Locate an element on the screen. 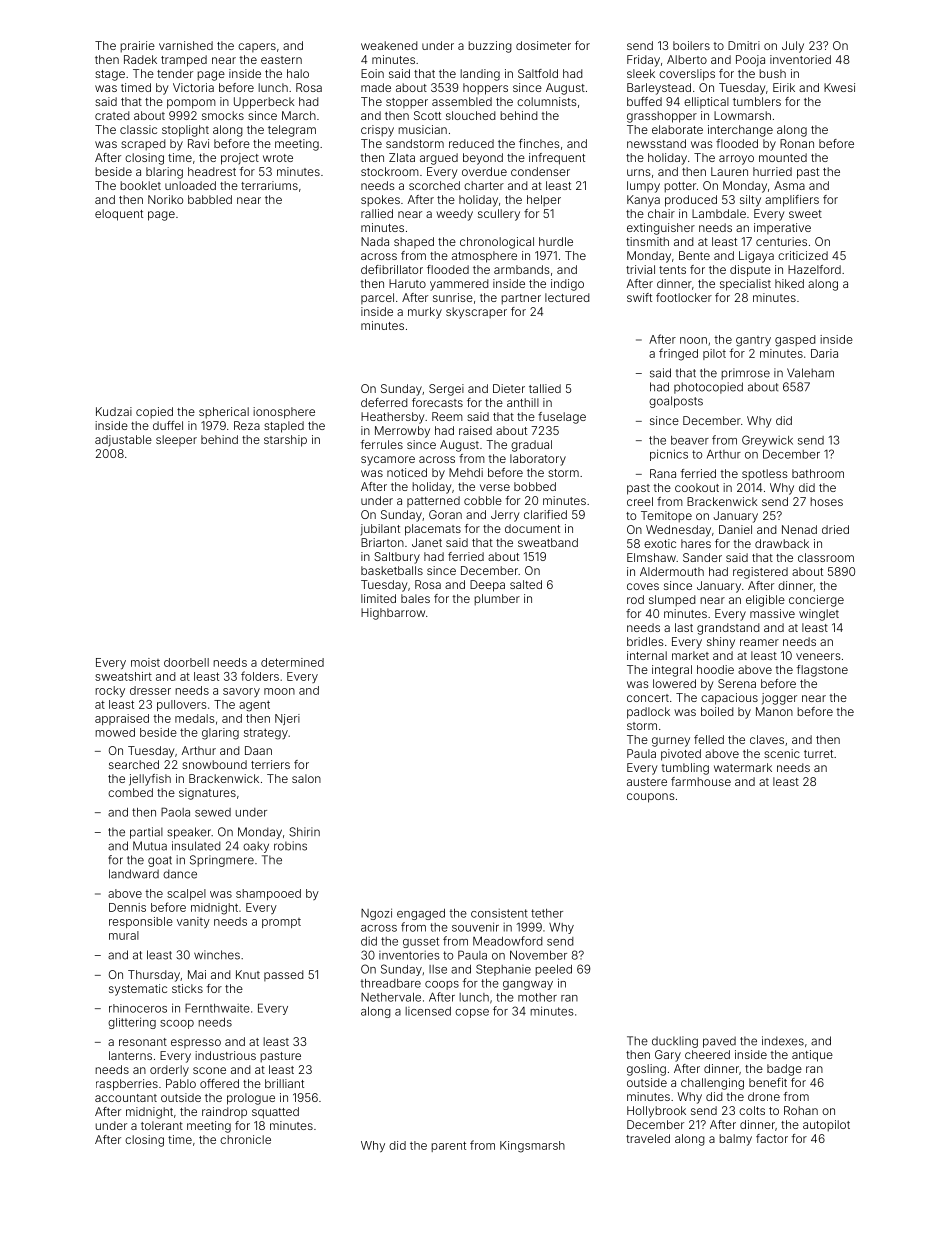  chronicle is located at coordinates (245, 1139).
